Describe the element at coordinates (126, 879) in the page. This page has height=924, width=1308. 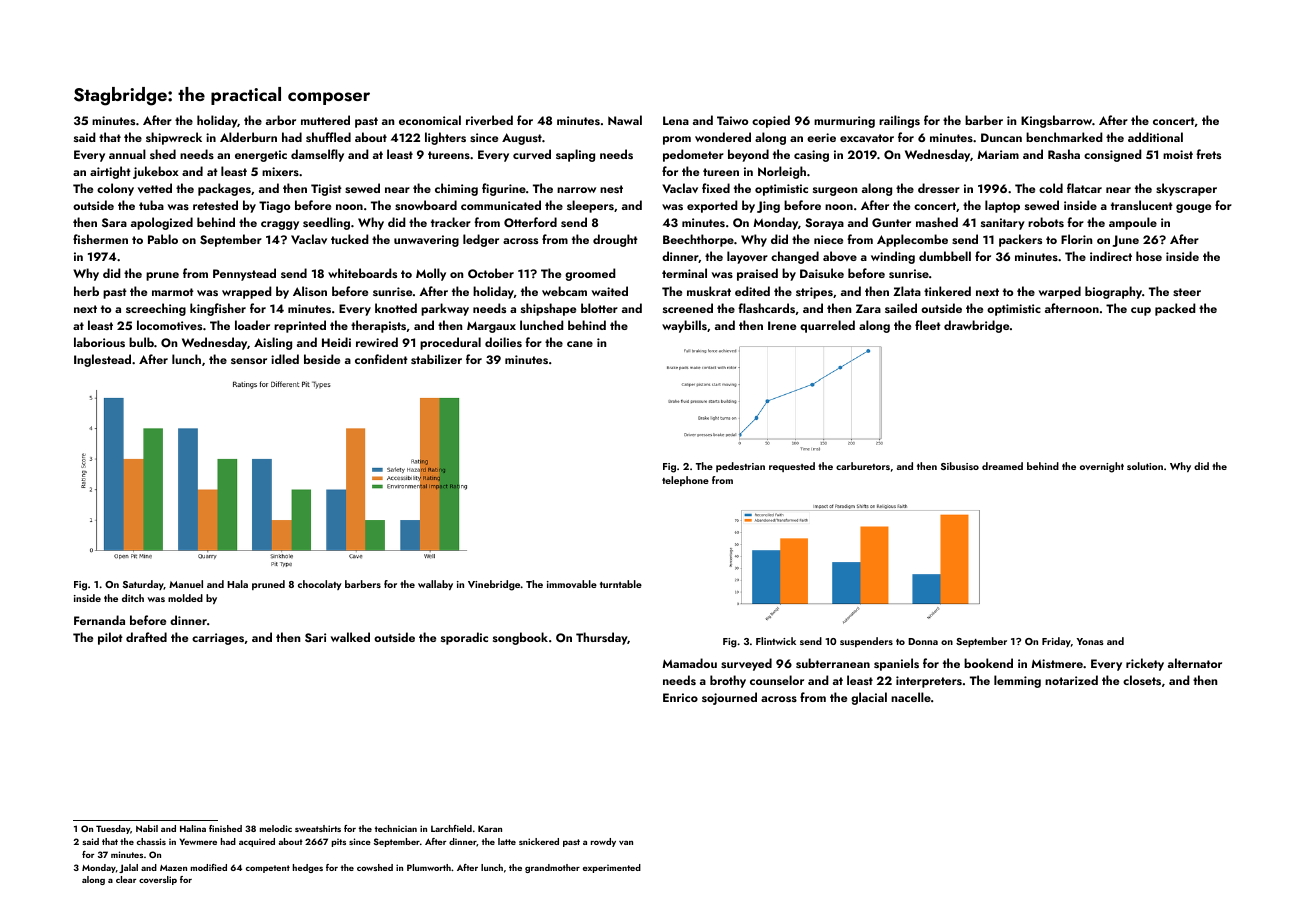
I see `clear` at that location.
